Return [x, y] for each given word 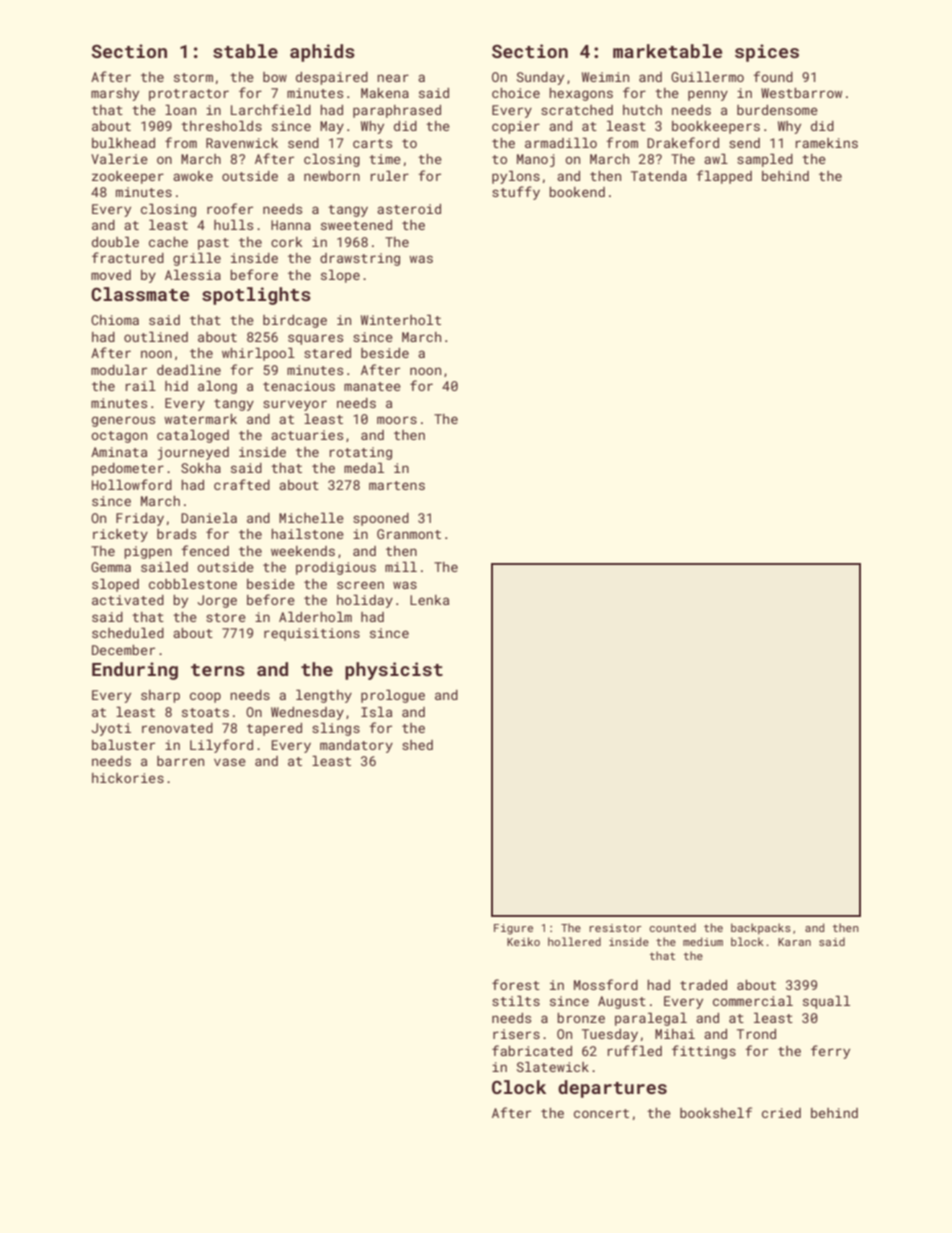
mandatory [356, 746]
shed [417, 745]
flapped [724, 177]
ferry [830, 1052]
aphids [322, 53]
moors [397, 420]
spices [767, 53]
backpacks [761, 928]
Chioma [115, 320]
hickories [128, 778]
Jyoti [111, 729]
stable [245, 51]
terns [218, 670]
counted [672, 927]
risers [516, 1034]
